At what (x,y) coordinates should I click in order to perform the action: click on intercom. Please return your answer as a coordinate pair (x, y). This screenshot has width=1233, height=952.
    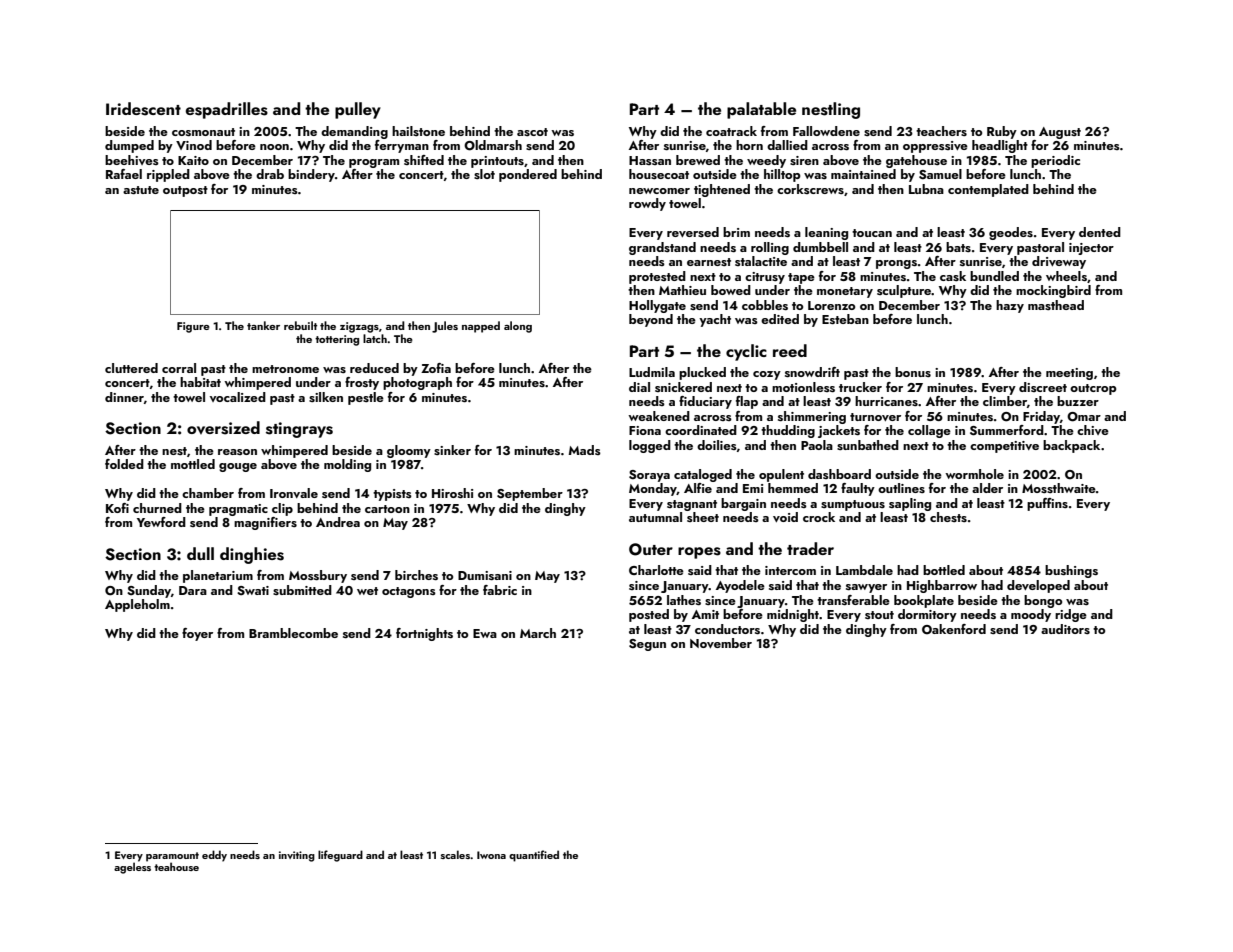
    Looking at the image, I should click on (790, 570).
